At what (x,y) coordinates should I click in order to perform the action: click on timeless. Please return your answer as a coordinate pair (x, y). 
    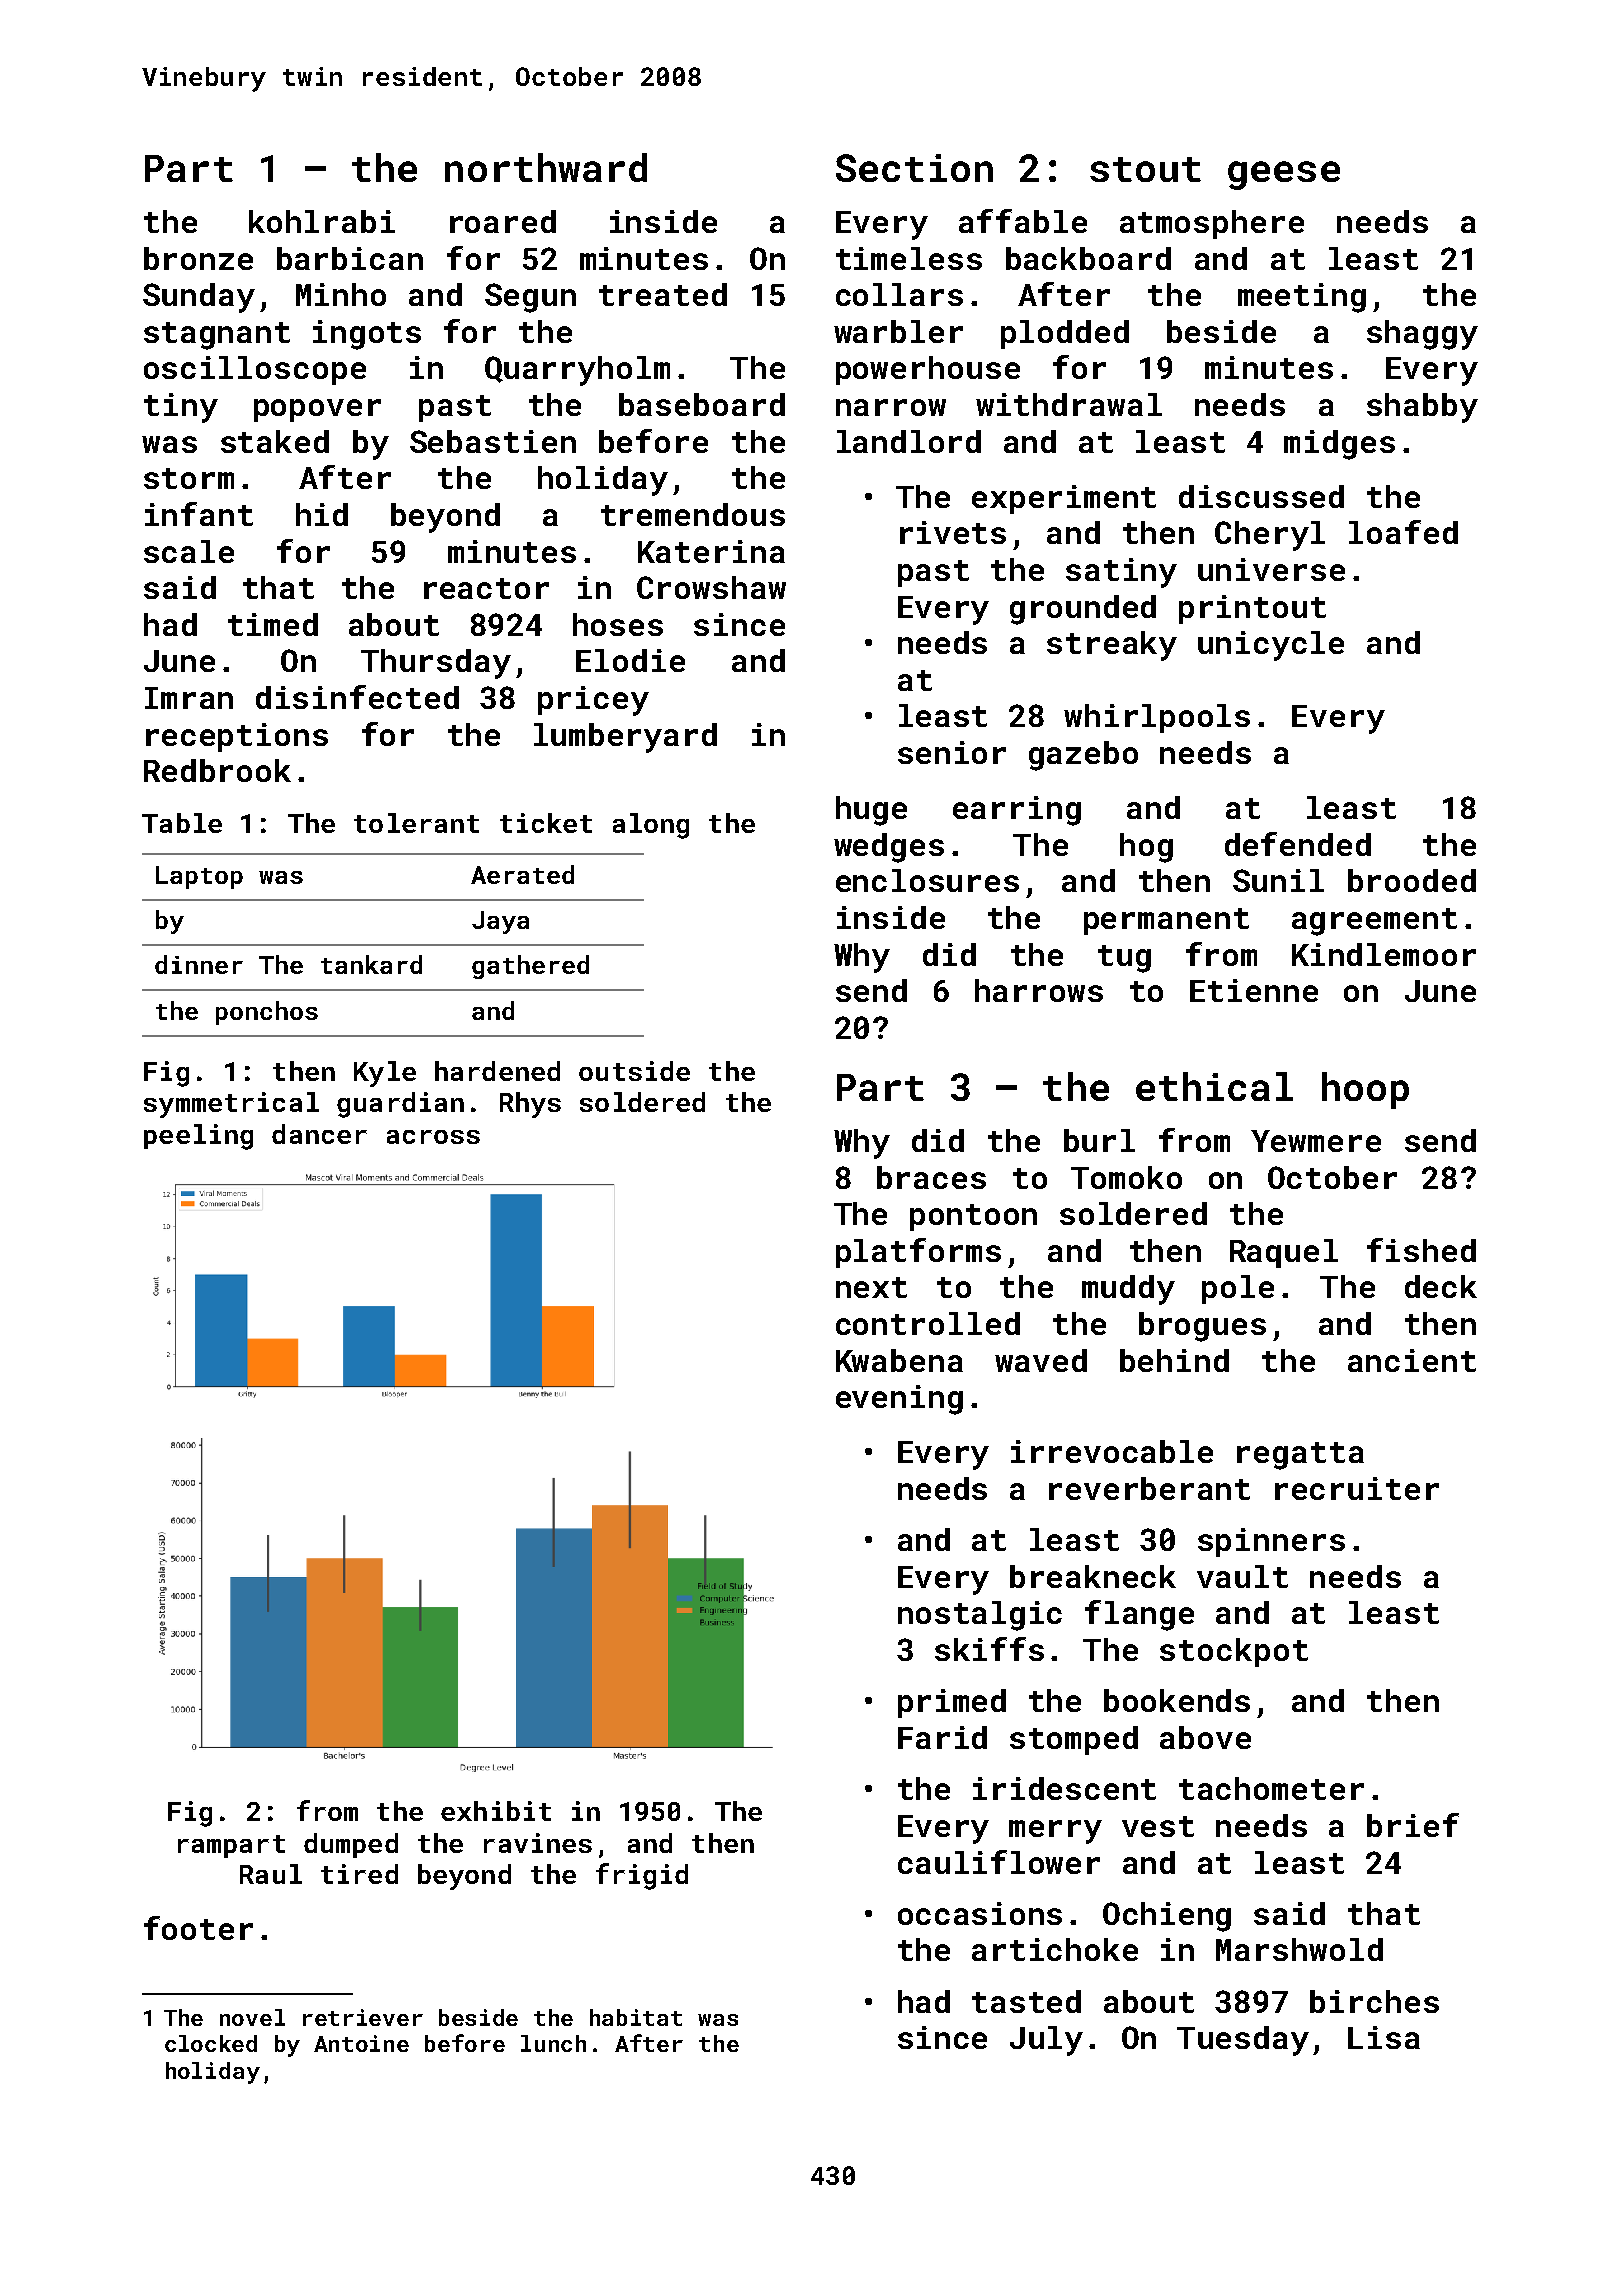
    Looking at the image, I should click on (909, 258).
